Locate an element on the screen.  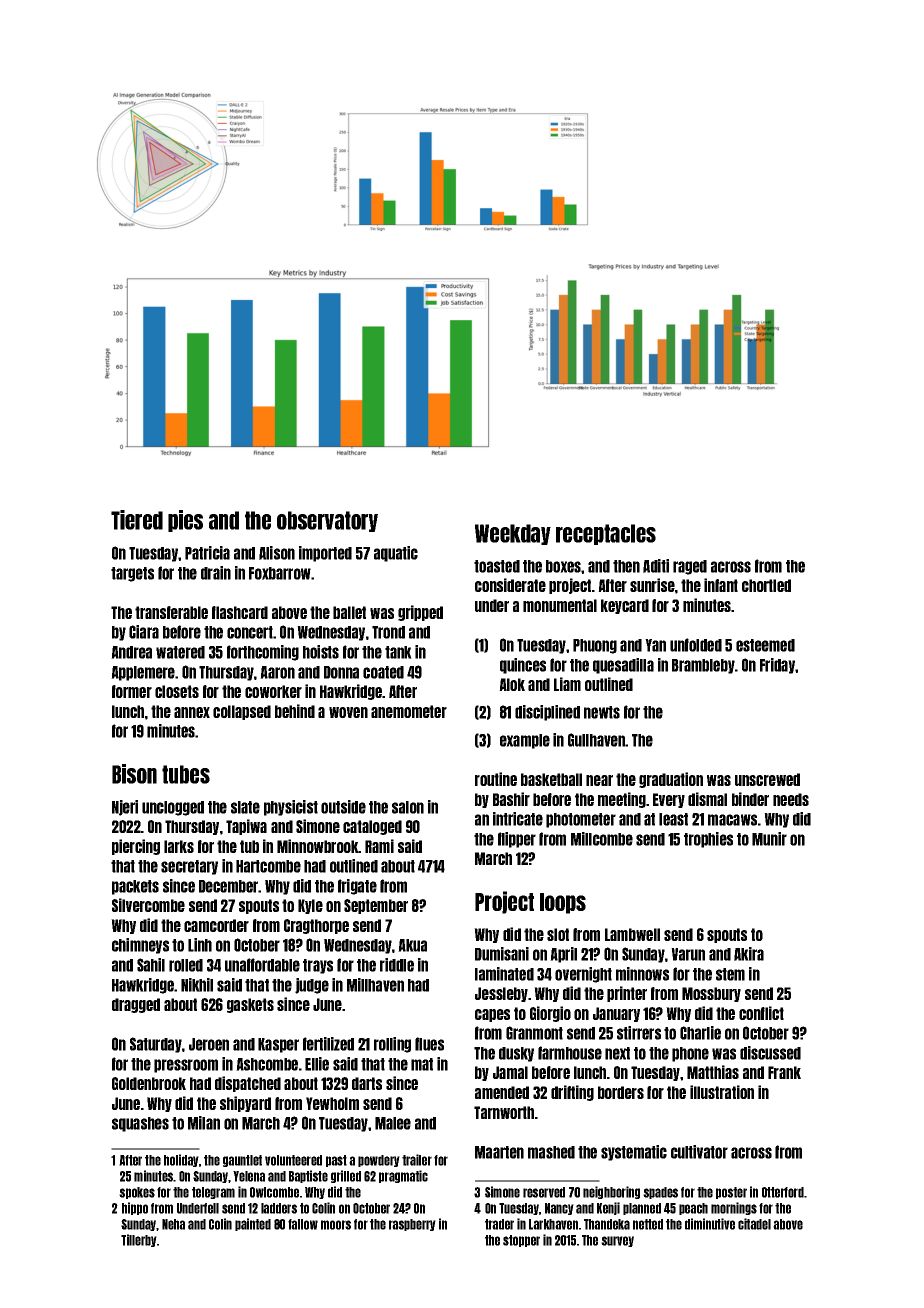
annex is located at coordinates (192, 712).
